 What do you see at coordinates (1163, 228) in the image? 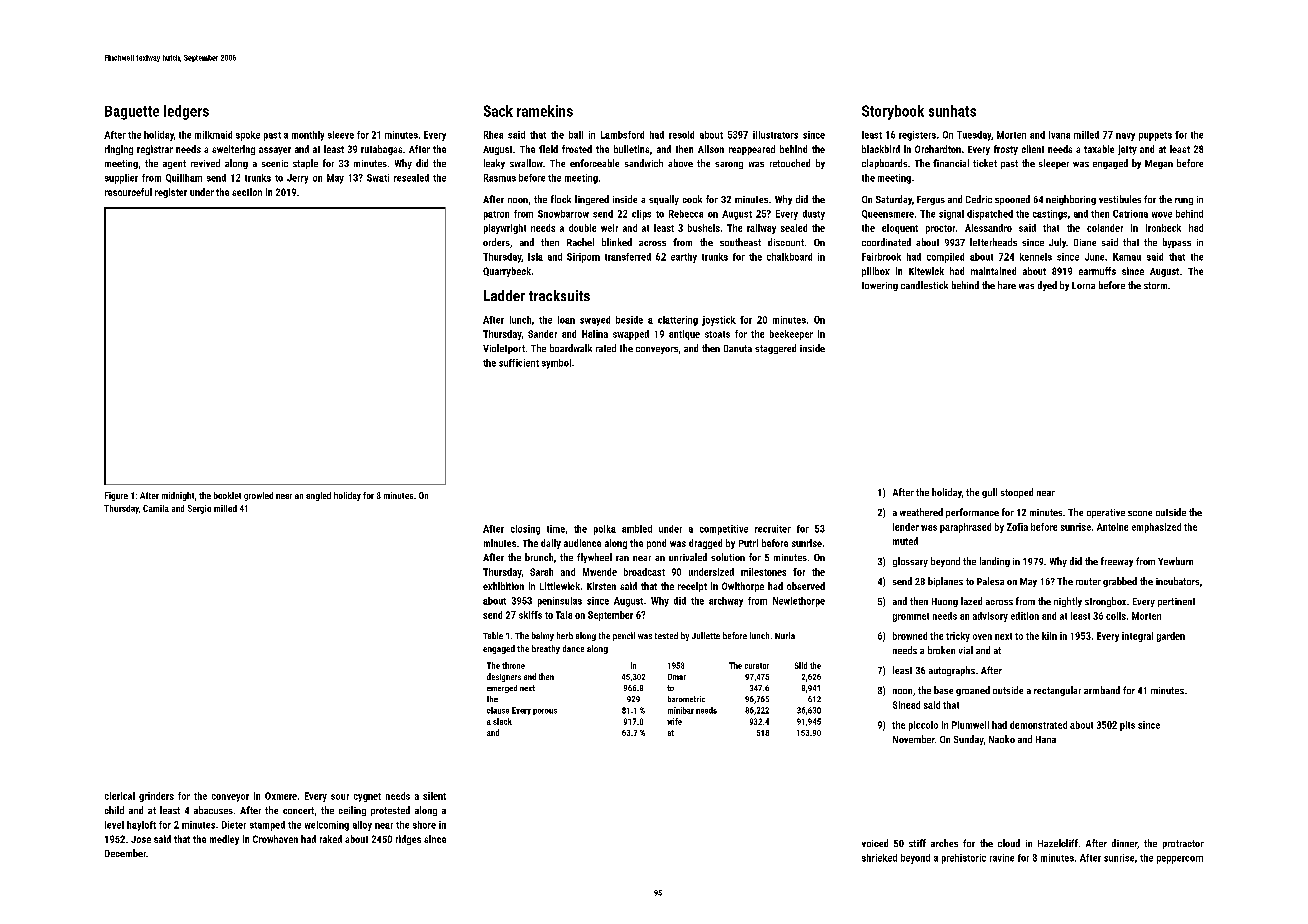
I see `Ironbeck` at bounding box center [1163, 228].
